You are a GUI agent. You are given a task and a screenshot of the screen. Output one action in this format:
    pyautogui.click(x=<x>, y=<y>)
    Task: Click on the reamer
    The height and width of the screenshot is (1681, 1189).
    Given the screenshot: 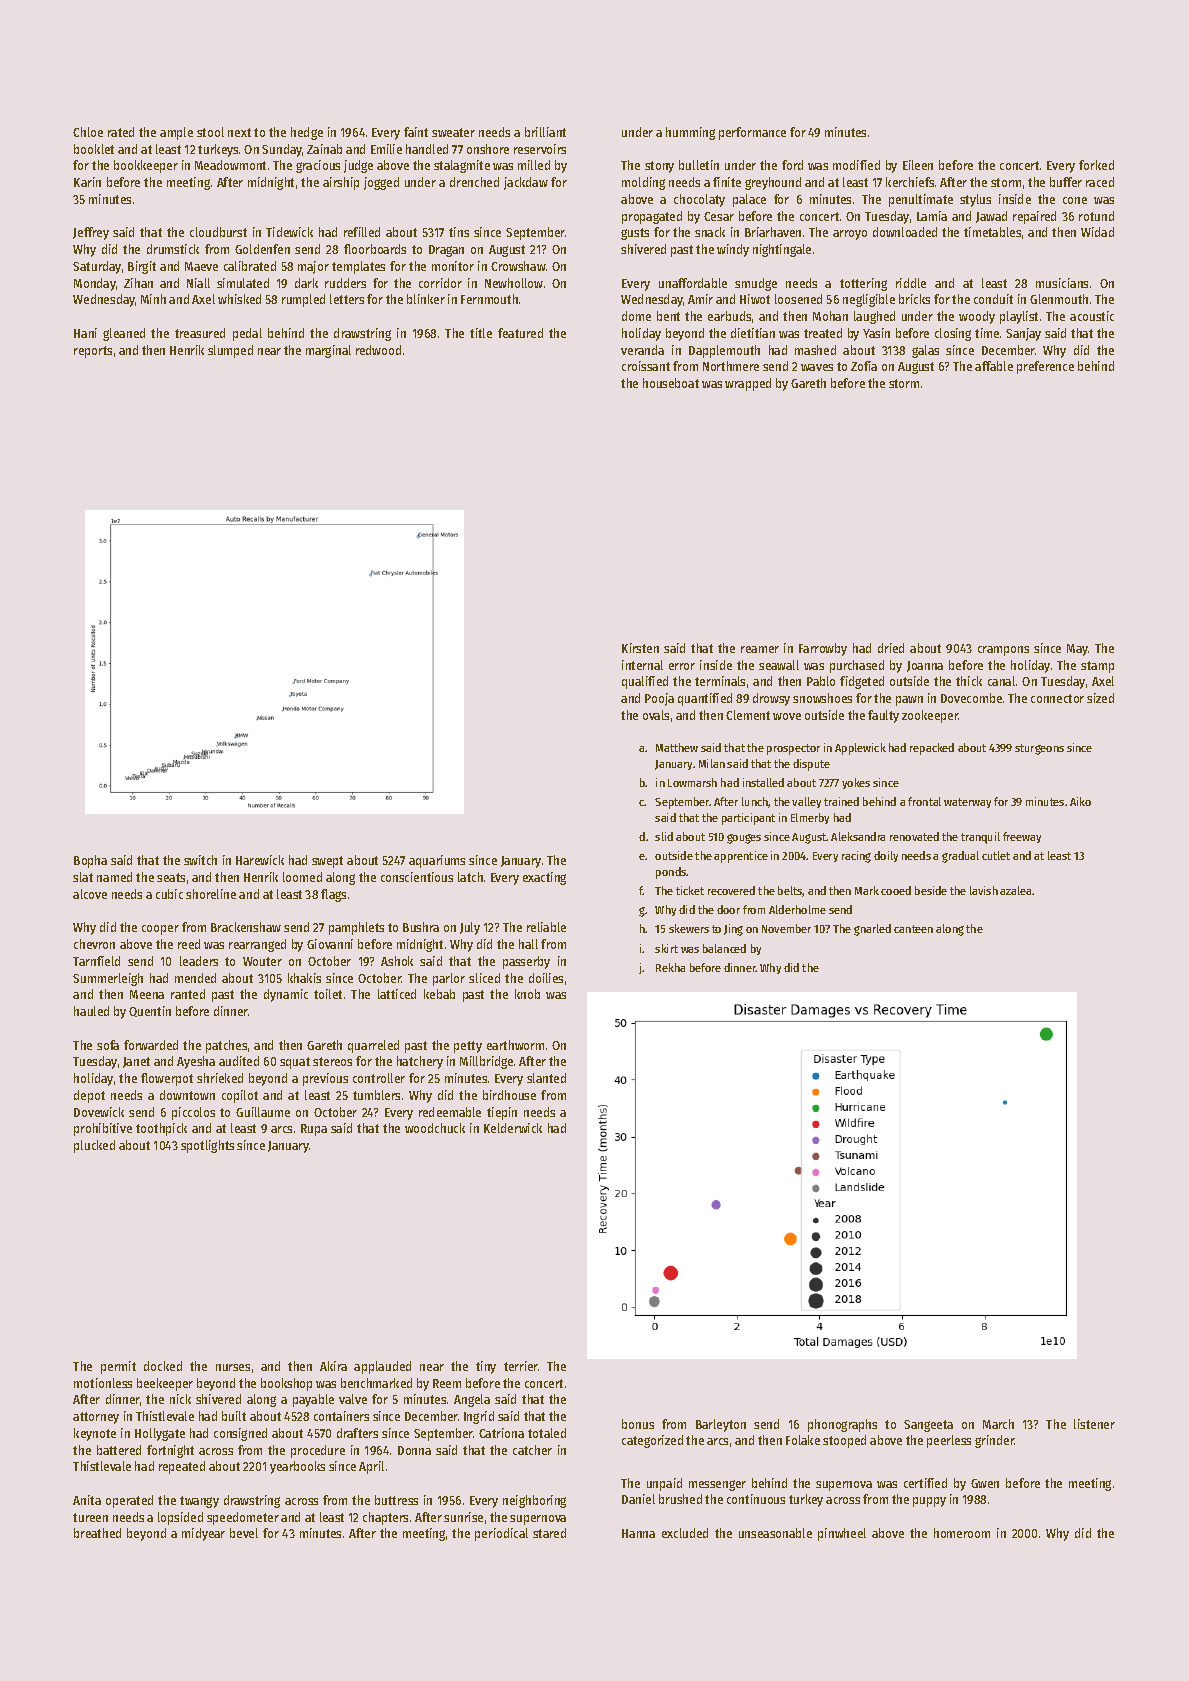 What is the action you would take?
    pyautogui.click(x=760, y=649)
